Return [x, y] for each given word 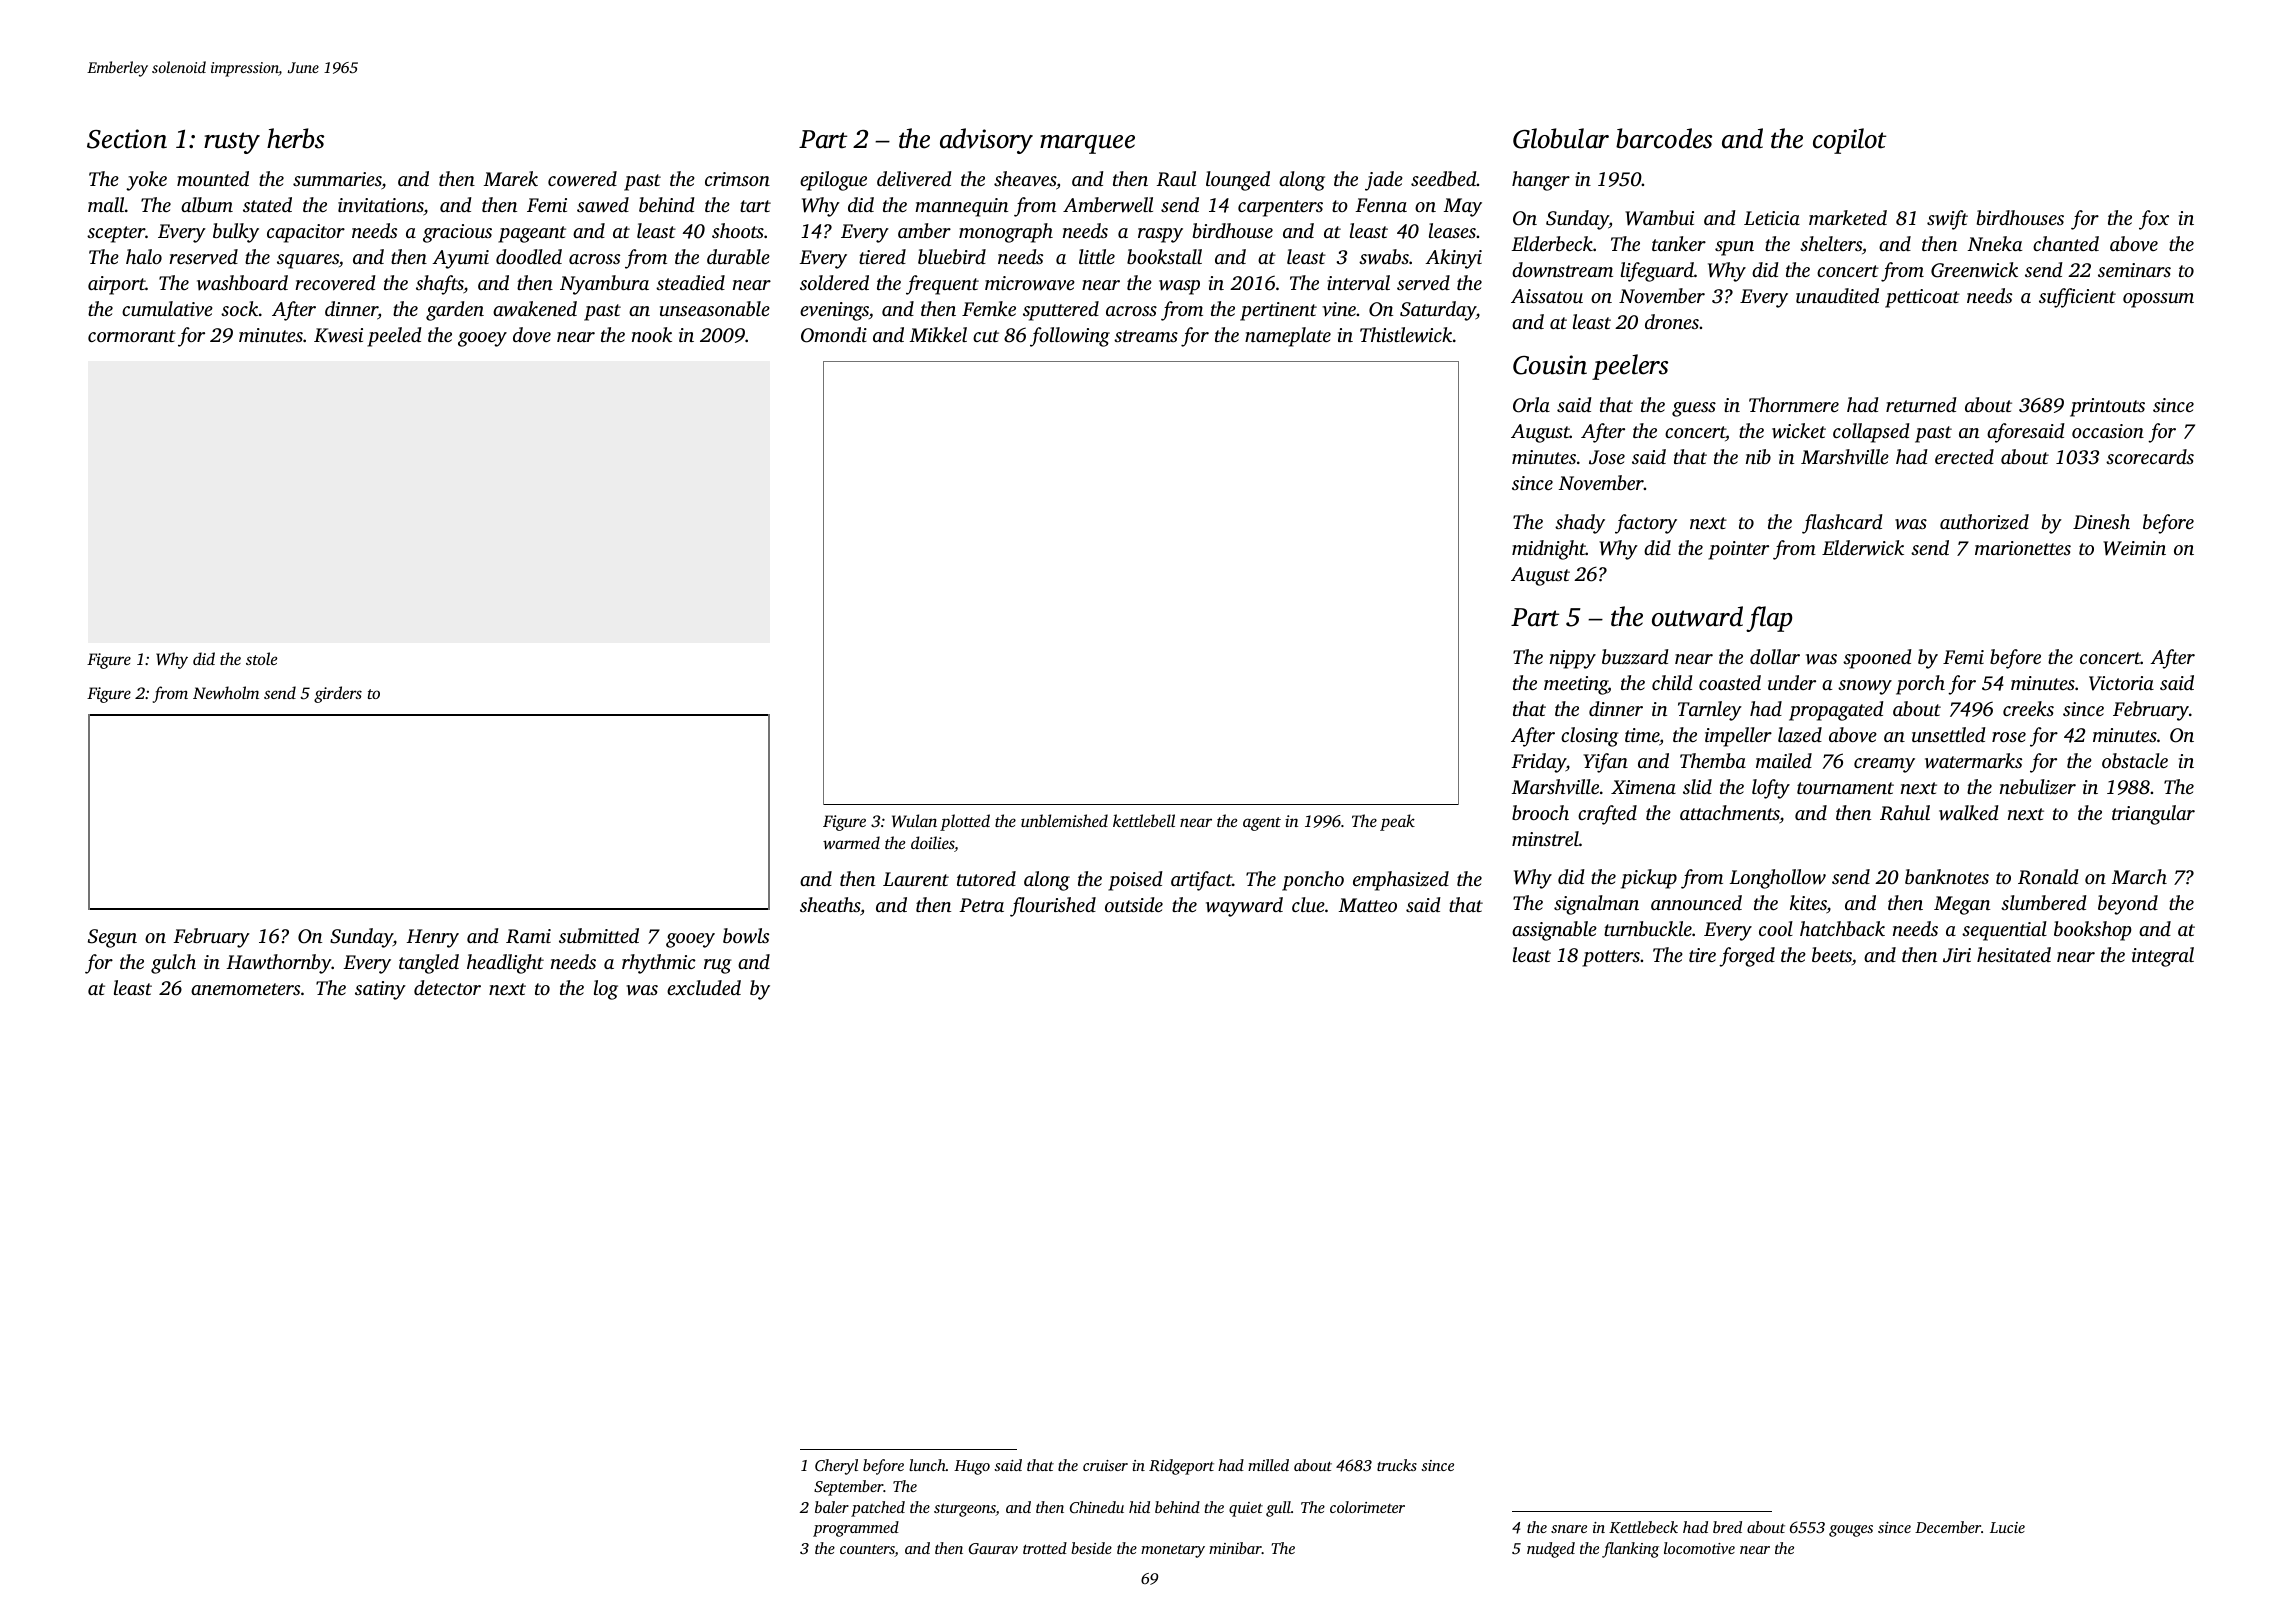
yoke [146, 181]
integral [2163, 957]
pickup [1649, 879]
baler [832, 1507]
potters [1611, 958]
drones [1672, 321]
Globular [1561, 138]
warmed [851, 842]
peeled [394, 337]
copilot [1849, 141]
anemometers [245, 989]
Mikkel [938, 334]
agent [1262, 824]
